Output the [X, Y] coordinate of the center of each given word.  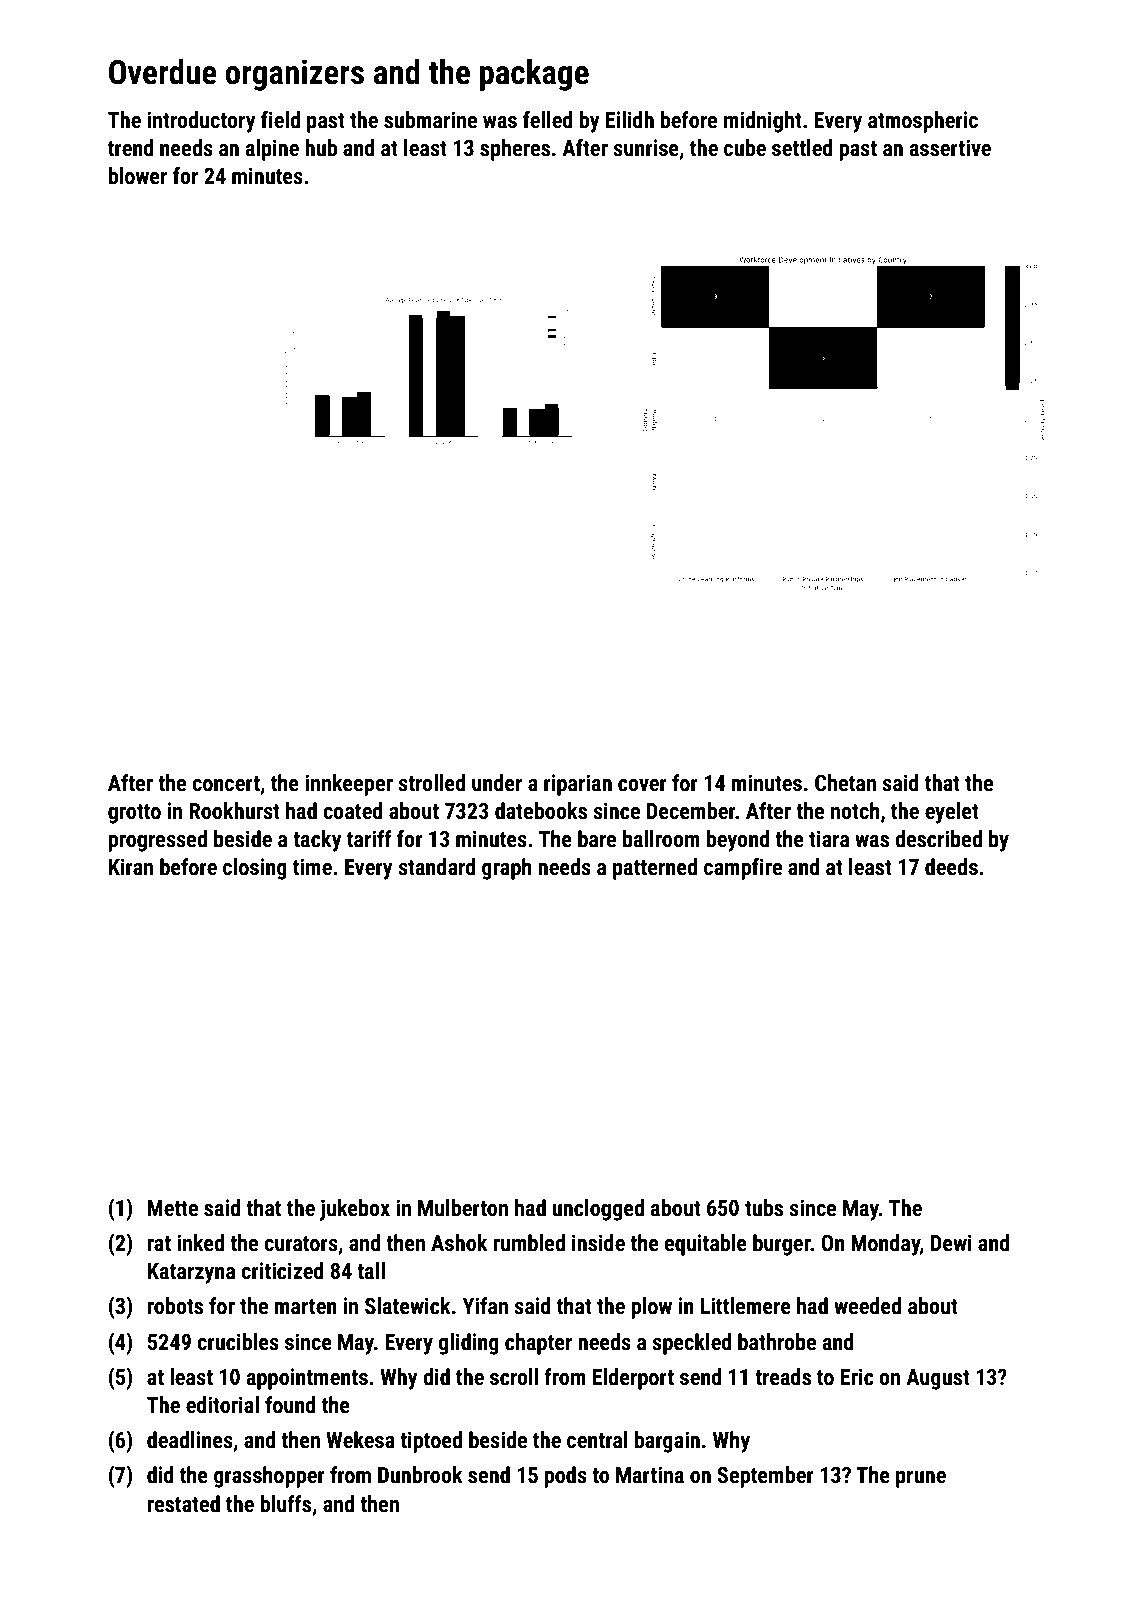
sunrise [646, 148]
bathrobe [777, 1342]
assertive [950, 148]
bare [597, 839]
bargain [667, 1442]
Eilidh [630, 119]
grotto [134, 814]
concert [226, 784]
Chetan [845, 783]
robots [175, 1306]
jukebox [354, 1210]
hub [321, 147]
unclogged [598, 1210]
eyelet [952, 813]
